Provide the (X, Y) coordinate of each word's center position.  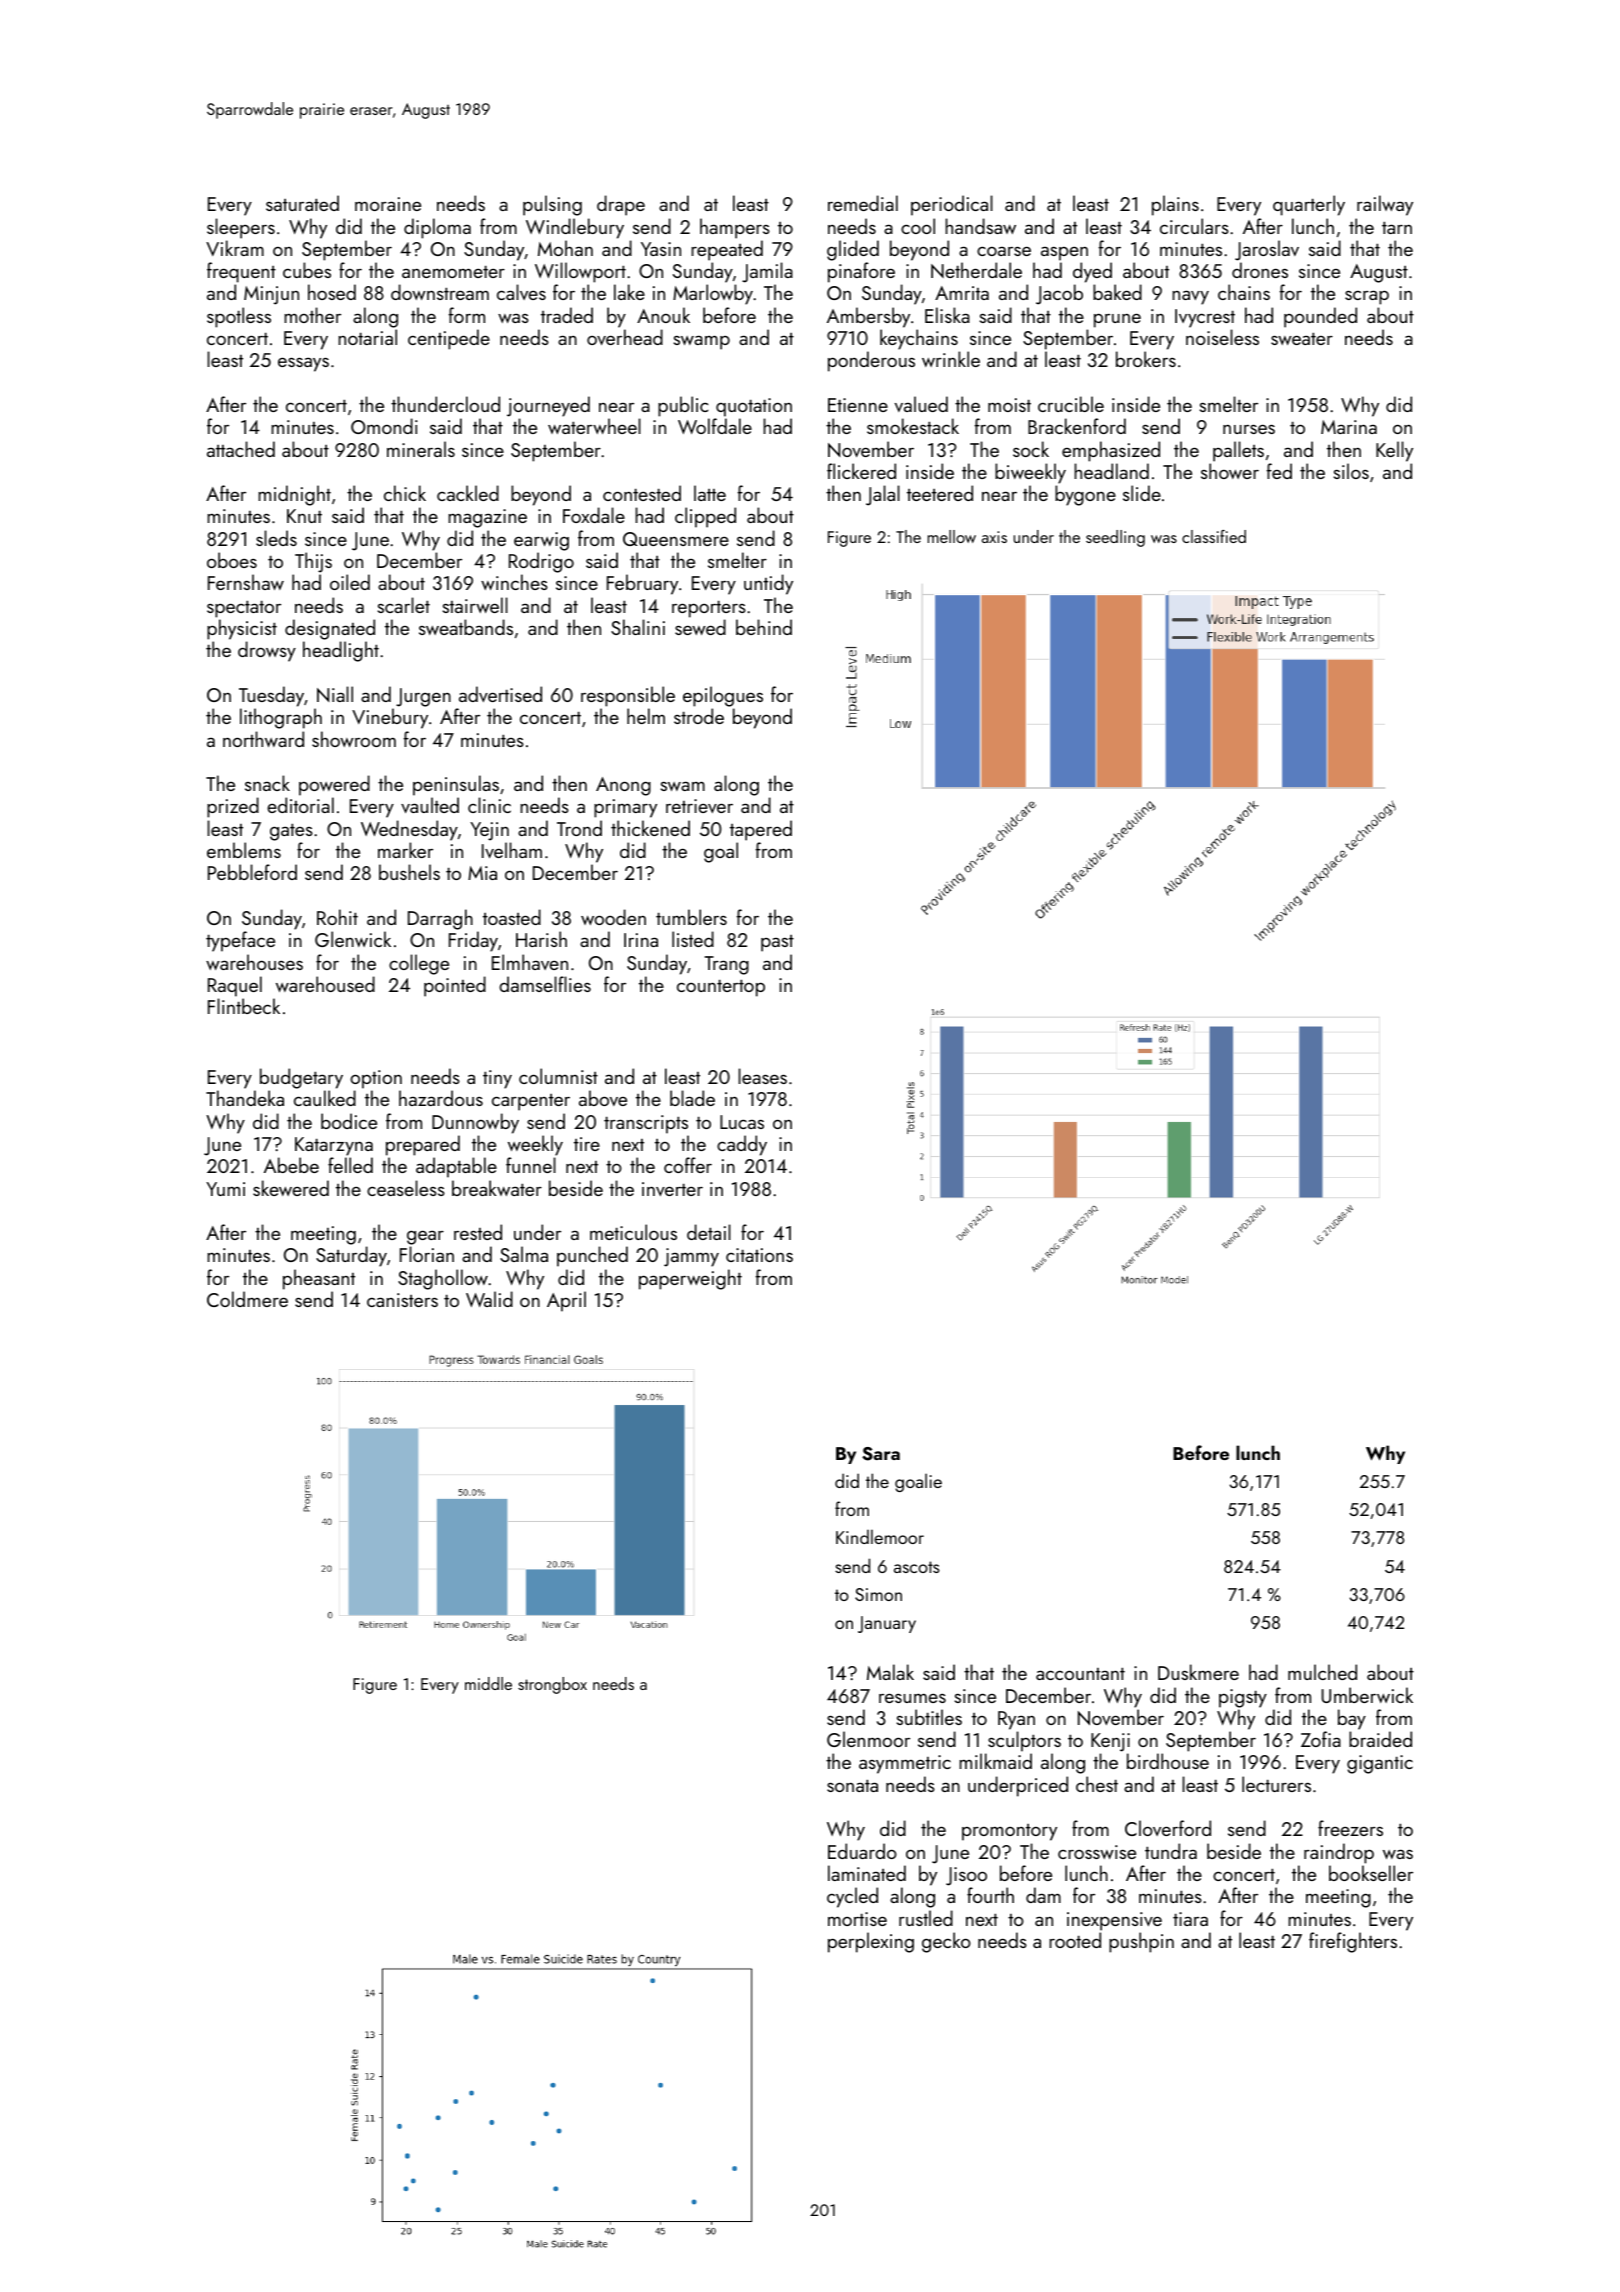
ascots (917, 1567)
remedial (863, 203)
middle (488, 1683)
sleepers (241, 228)
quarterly (1309, 205)
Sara (881, 1454)
